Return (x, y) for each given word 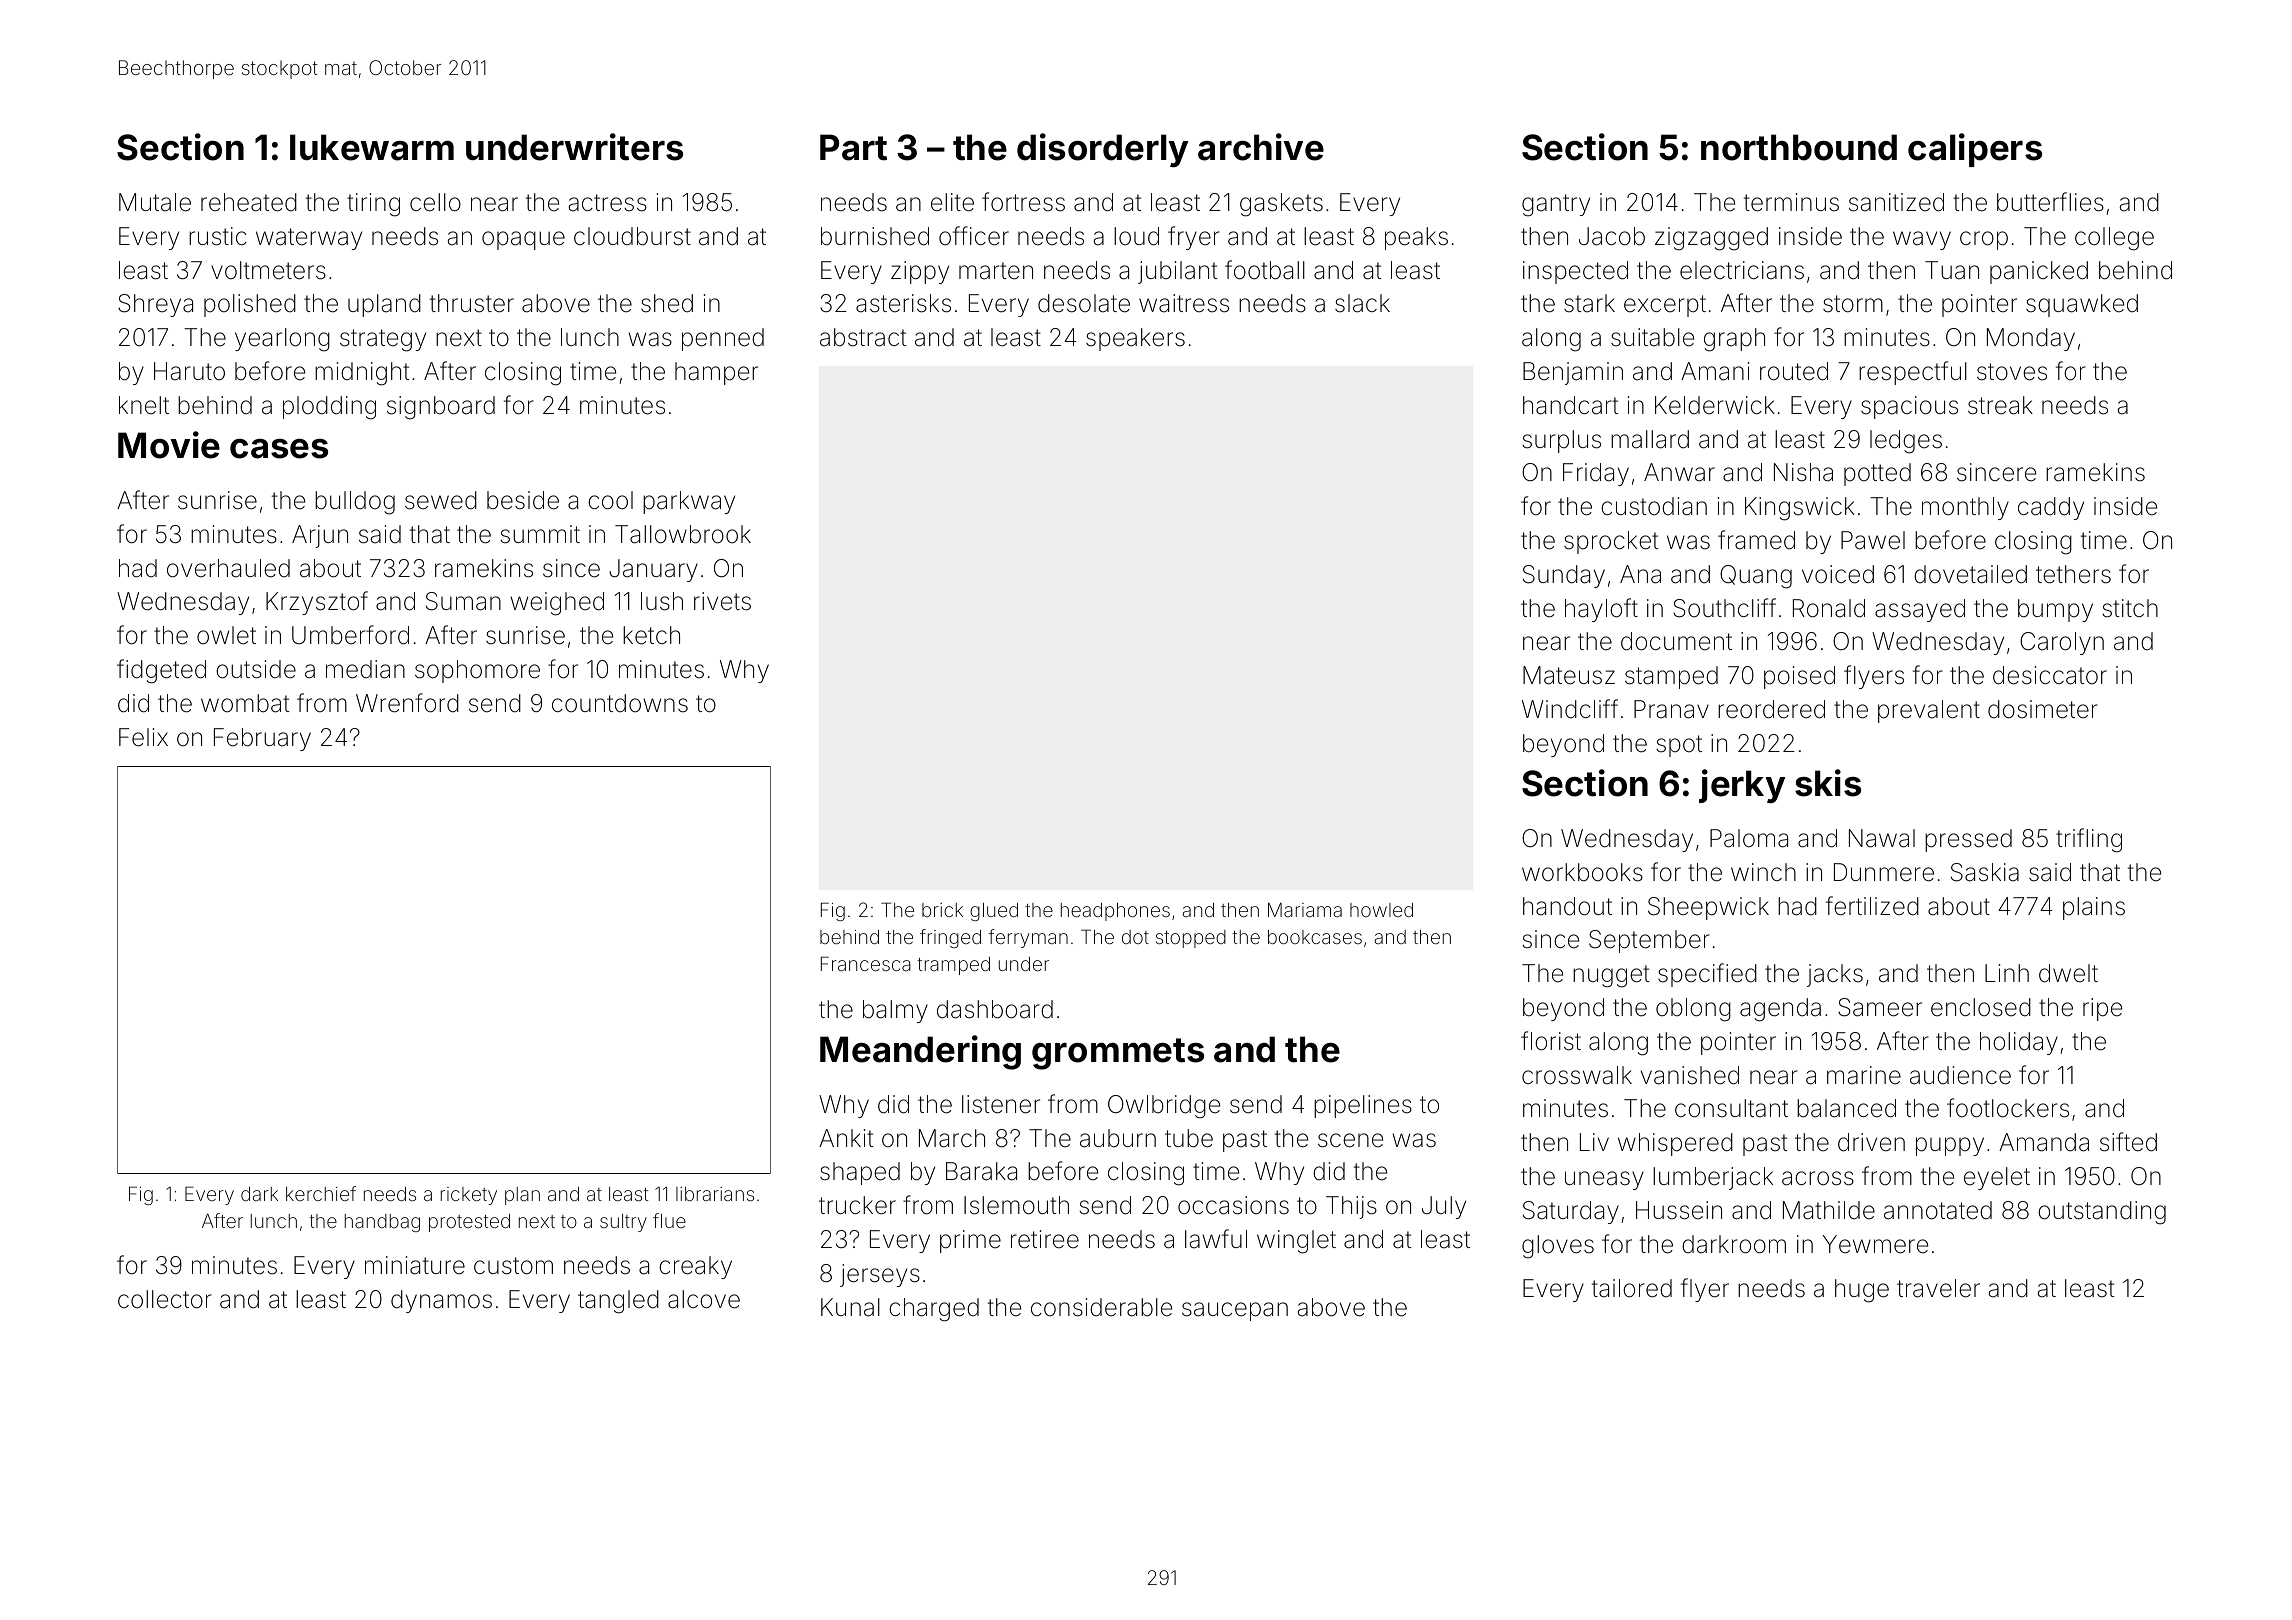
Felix (143, 737)
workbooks (1582, 872)
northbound (1799, 147)
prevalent (1929, 711)
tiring (373, 205)
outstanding (2102, 1213)
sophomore (477, 671)
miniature (415, 1265)
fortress (1023, 202)
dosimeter (2043, 709)
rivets (722, 601)
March (952, 1138)
